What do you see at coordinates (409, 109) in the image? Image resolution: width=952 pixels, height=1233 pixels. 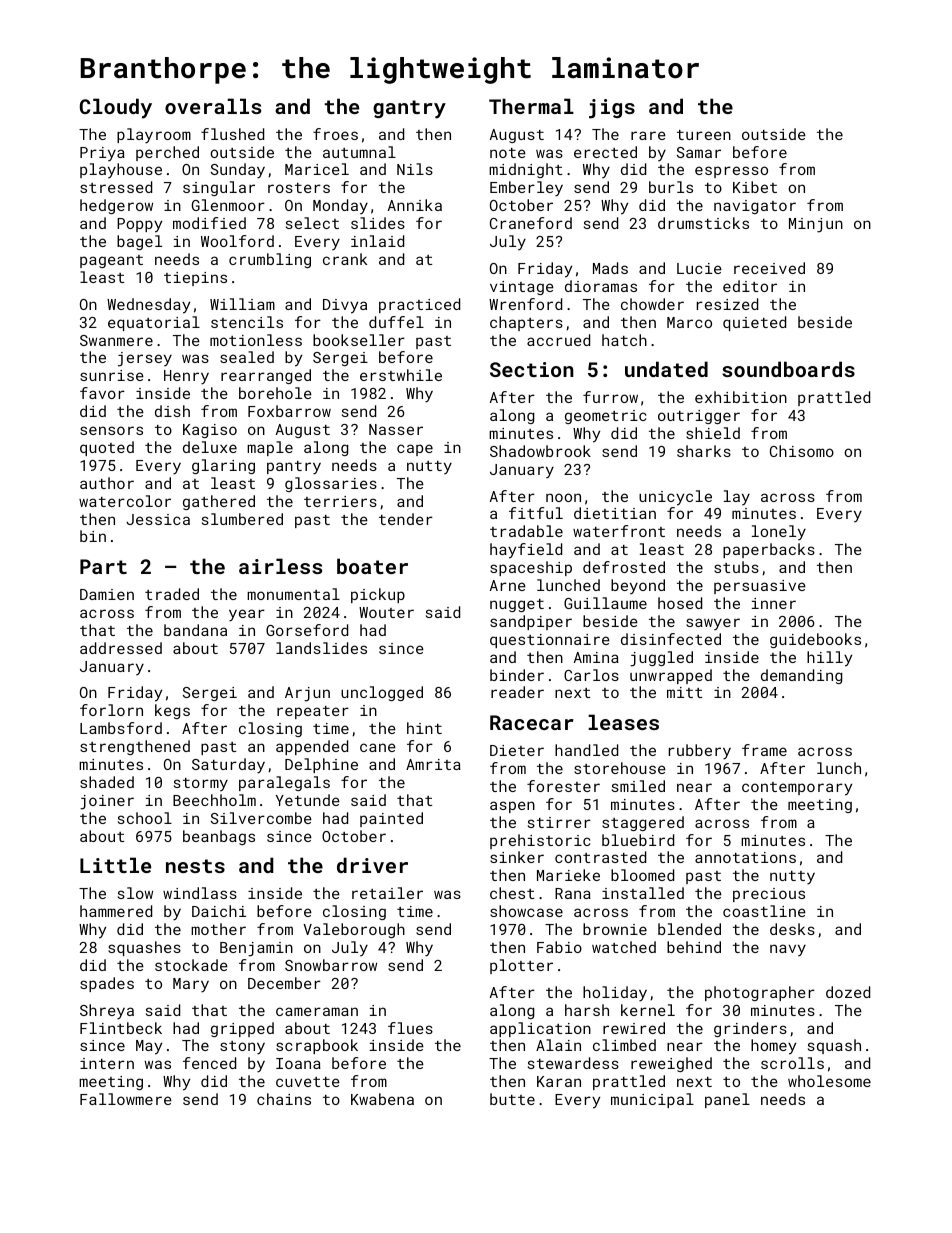 I see `gantry` at bounding box center [409, 109].
